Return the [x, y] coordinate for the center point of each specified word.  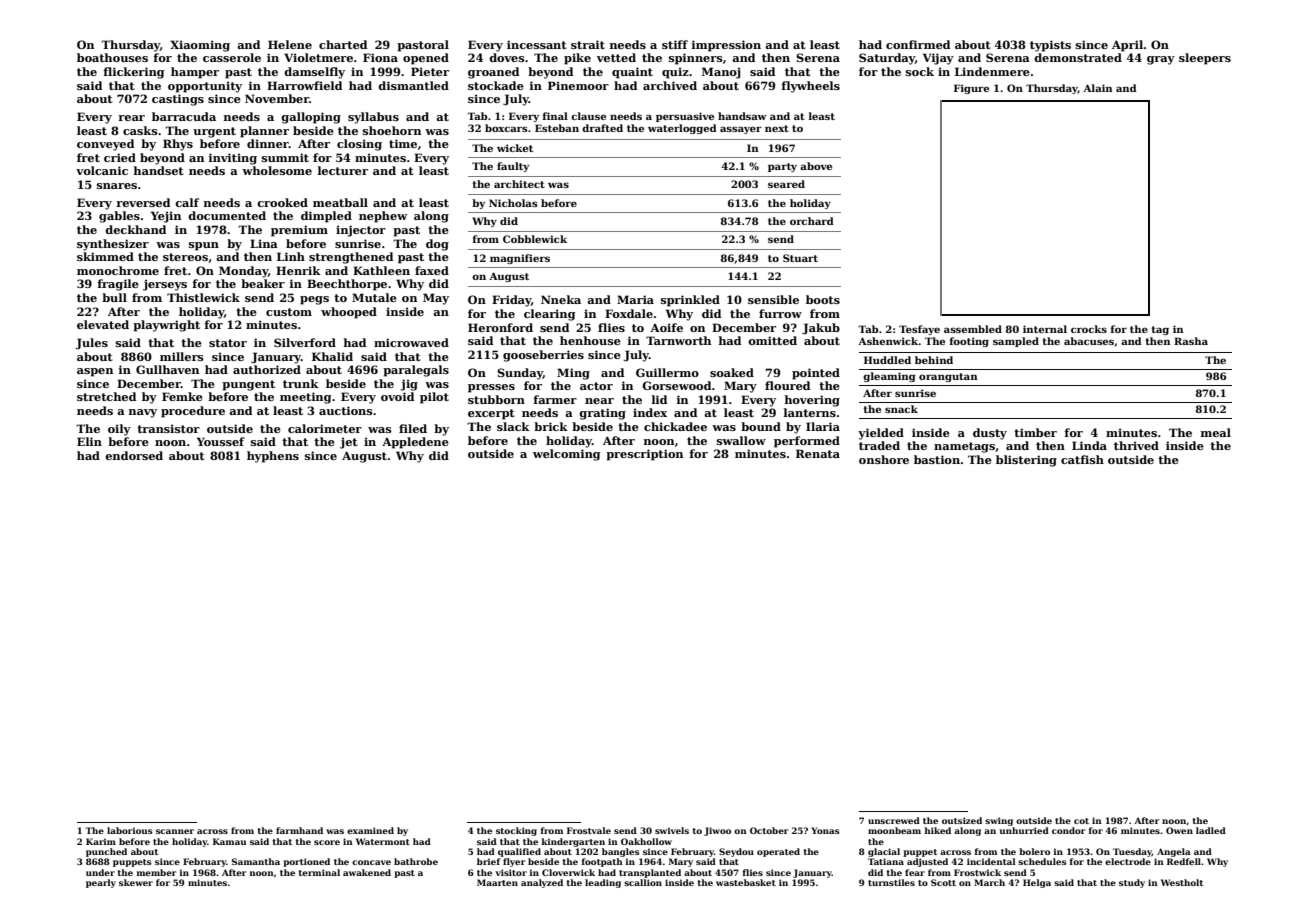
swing [999, 821]
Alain [1097, 88]
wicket [515, 148]
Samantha [256, 861]
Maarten [497, 882]
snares [117, 186]
